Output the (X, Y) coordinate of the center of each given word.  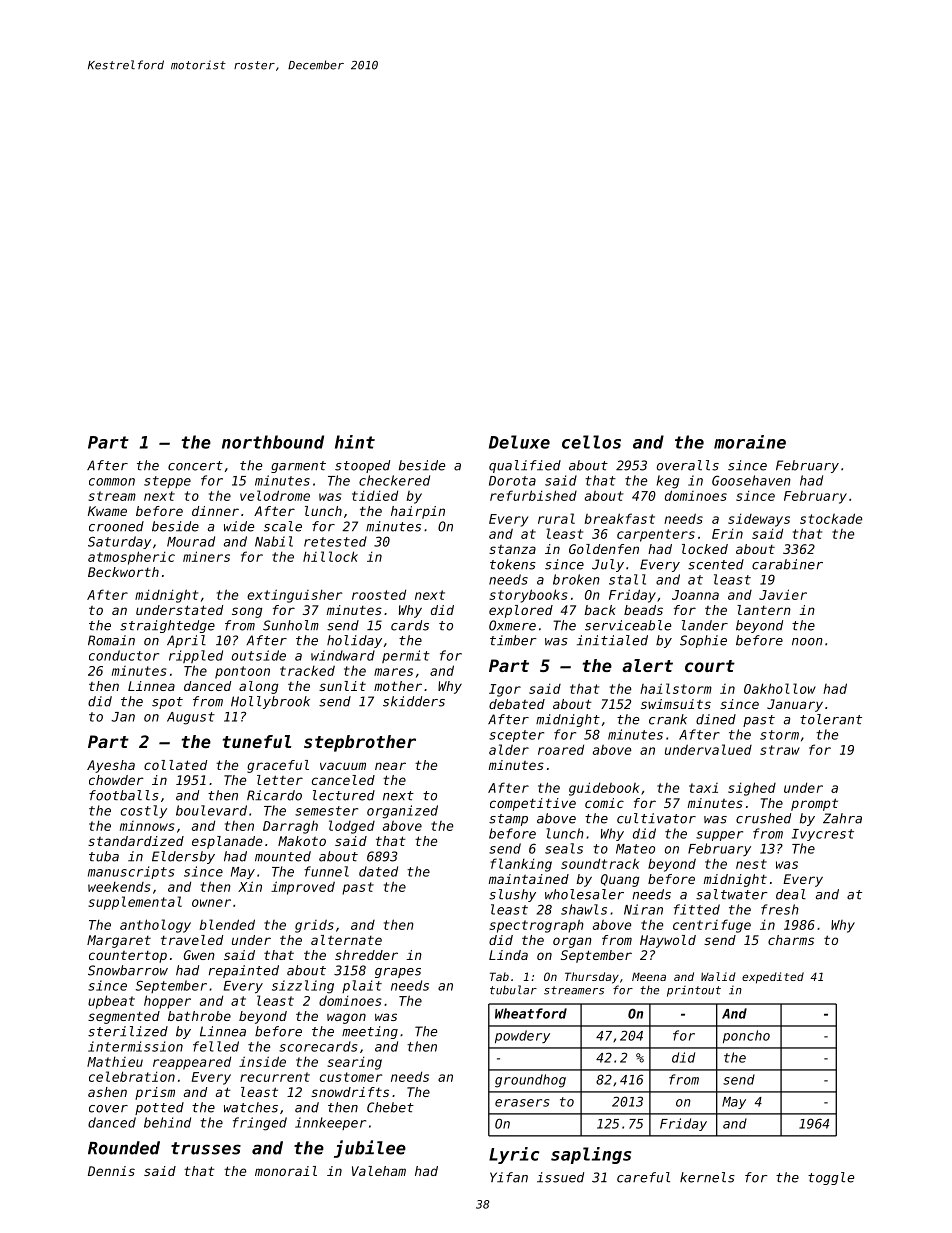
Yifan (509, 1177)
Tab (499, 976)
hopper (167, 1002)
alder (509, 749)
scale (283, 526)
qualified (525, 466)
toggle (831, 1178)
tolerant (831, 719)
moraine (750, 442)
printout (694, 991)
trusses (206, 1148)
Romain (111, 640)
